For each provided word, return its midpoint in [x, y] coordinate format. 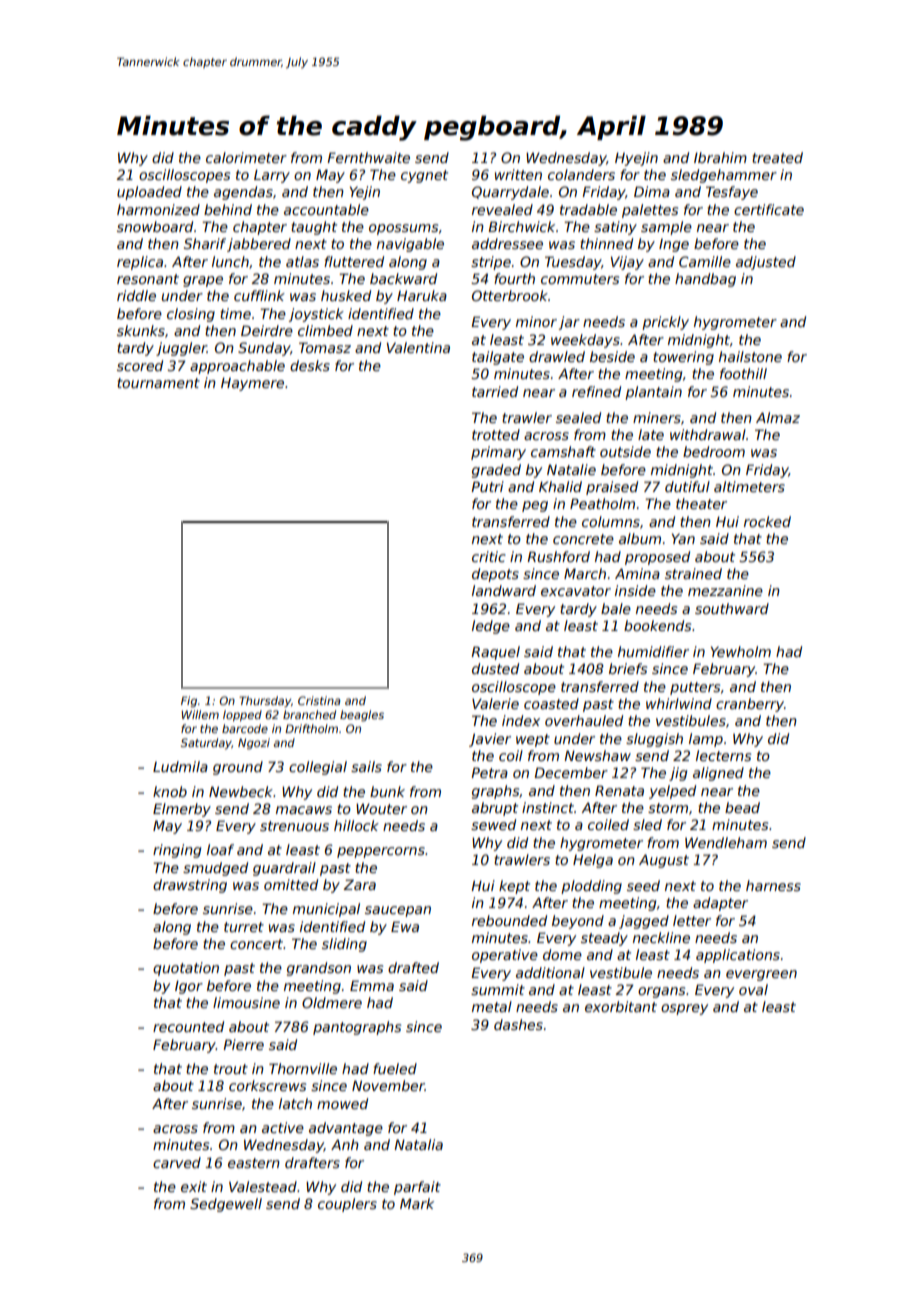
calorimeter [246, 157]
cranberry [750, 705]
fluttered [354, 261]
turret [244, 927]
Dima [652, 191]
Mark [417, 1203]
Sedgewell [226, 1205]
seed [643, 885]
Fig [189, 702]
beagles [362, 716]
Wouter [381, 808]
